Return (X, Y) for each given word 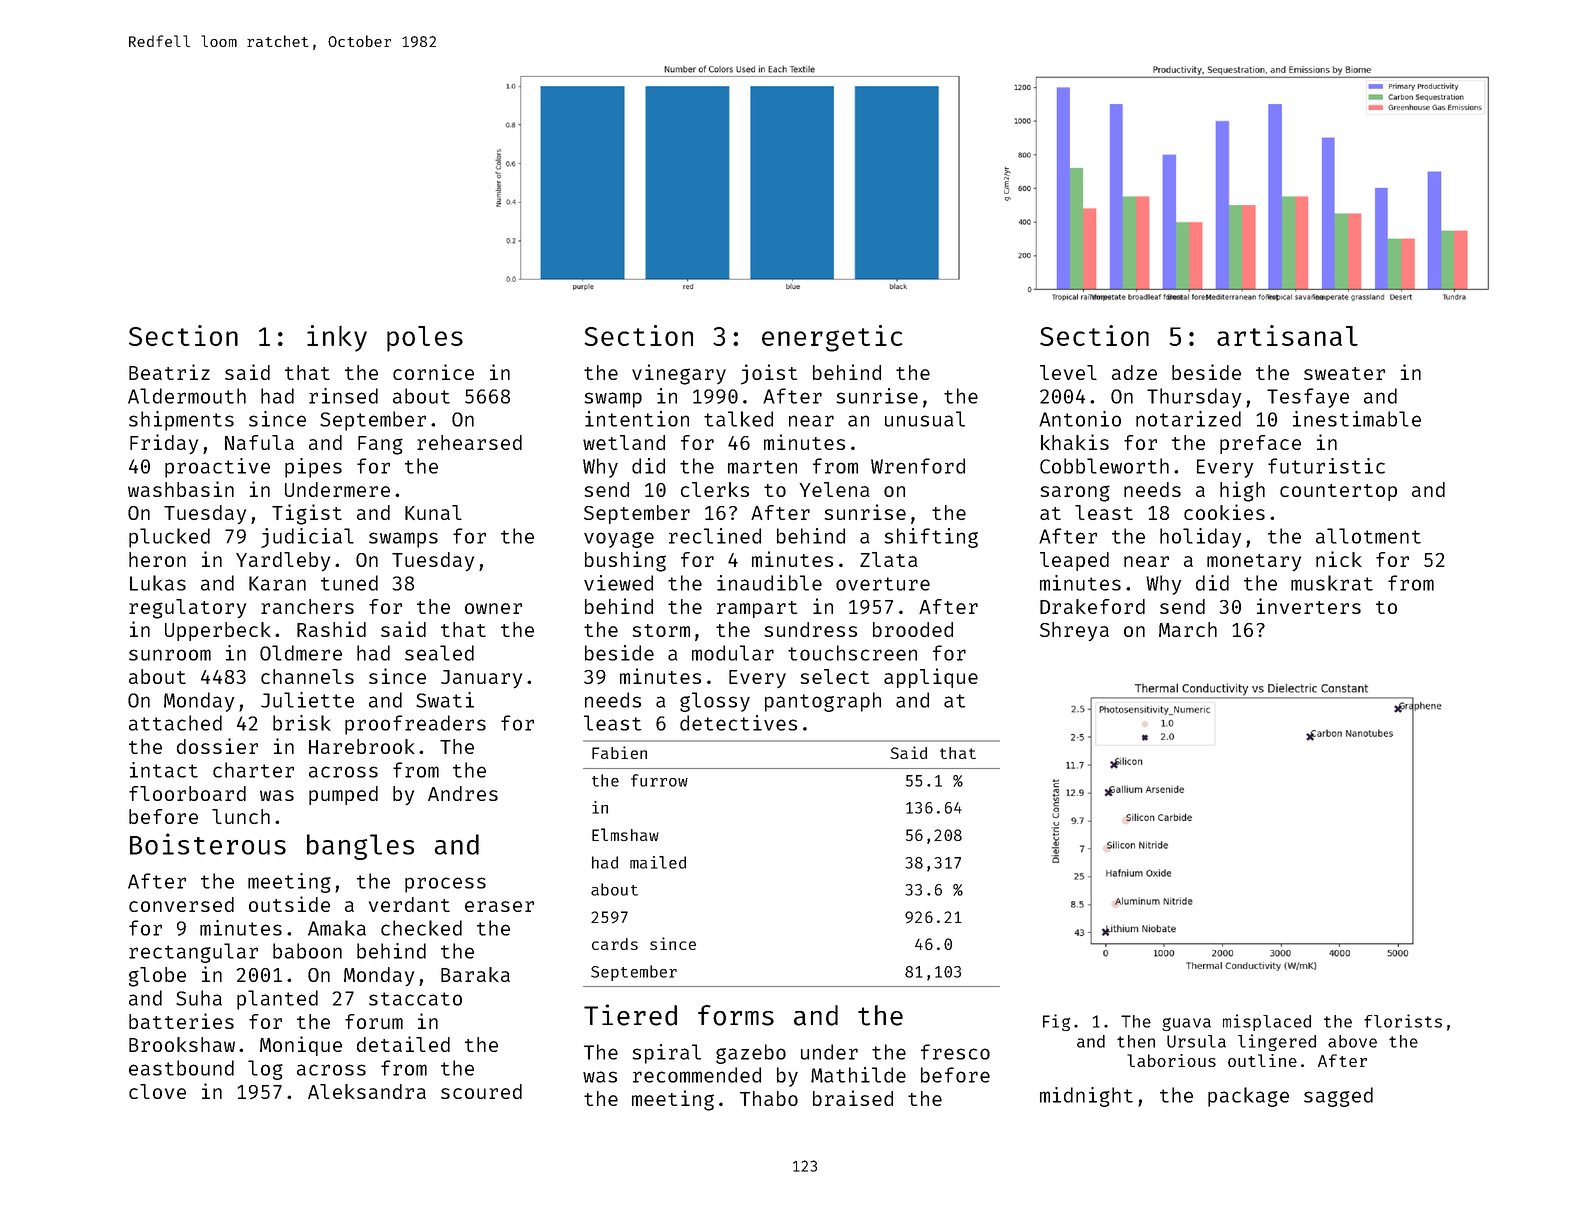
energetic (832, 338)
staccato (415, 999)
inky (337, 338)
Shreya (1074, 631)
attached (175, 723)
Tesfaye (1308, 398)
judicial (307, 538)
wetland (624, 442)
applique (931, 678)
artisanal (1287, 335)
